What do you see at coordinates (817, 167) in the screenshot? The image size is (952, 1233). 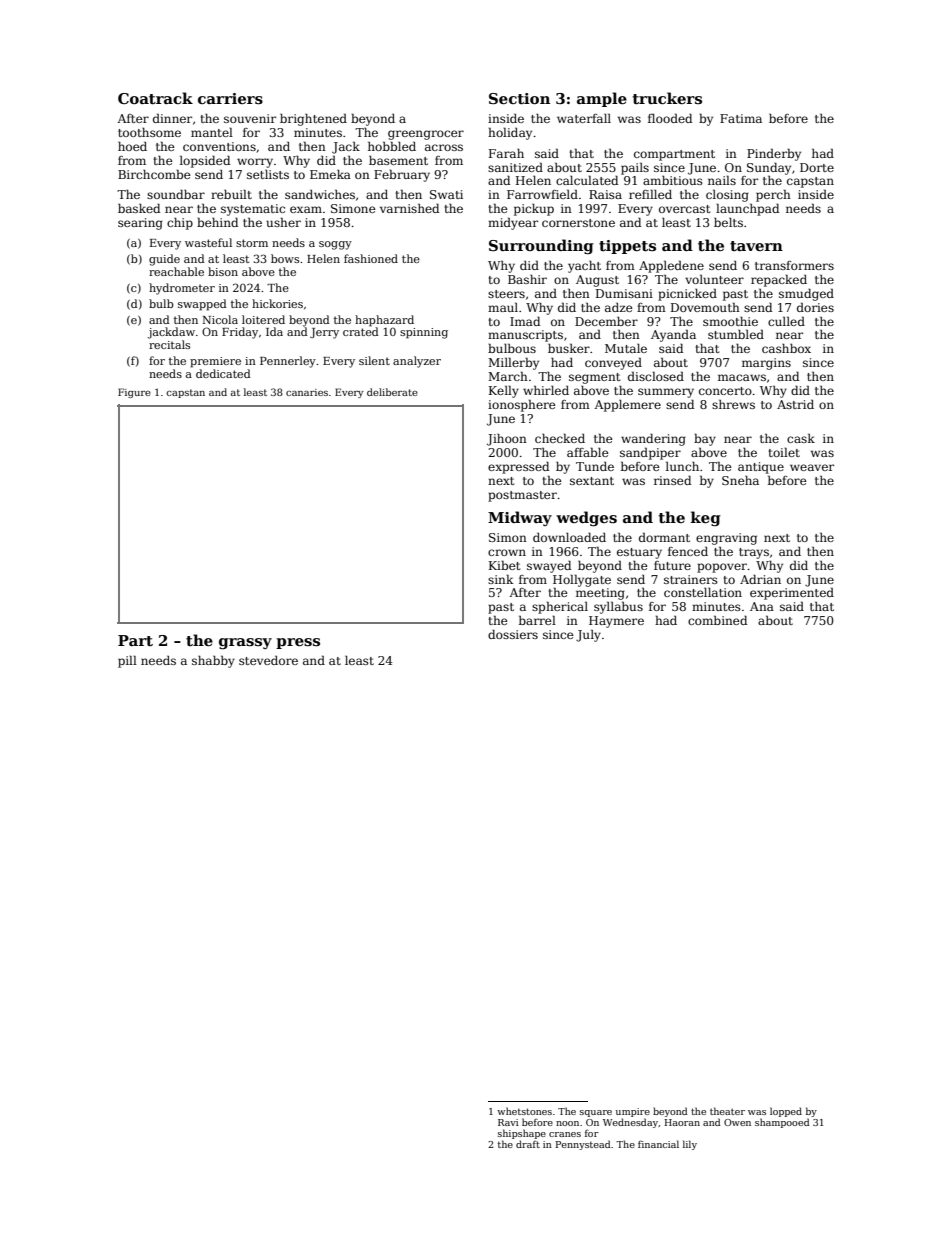 I see `Dorte` at bounding box center [817, 167].
